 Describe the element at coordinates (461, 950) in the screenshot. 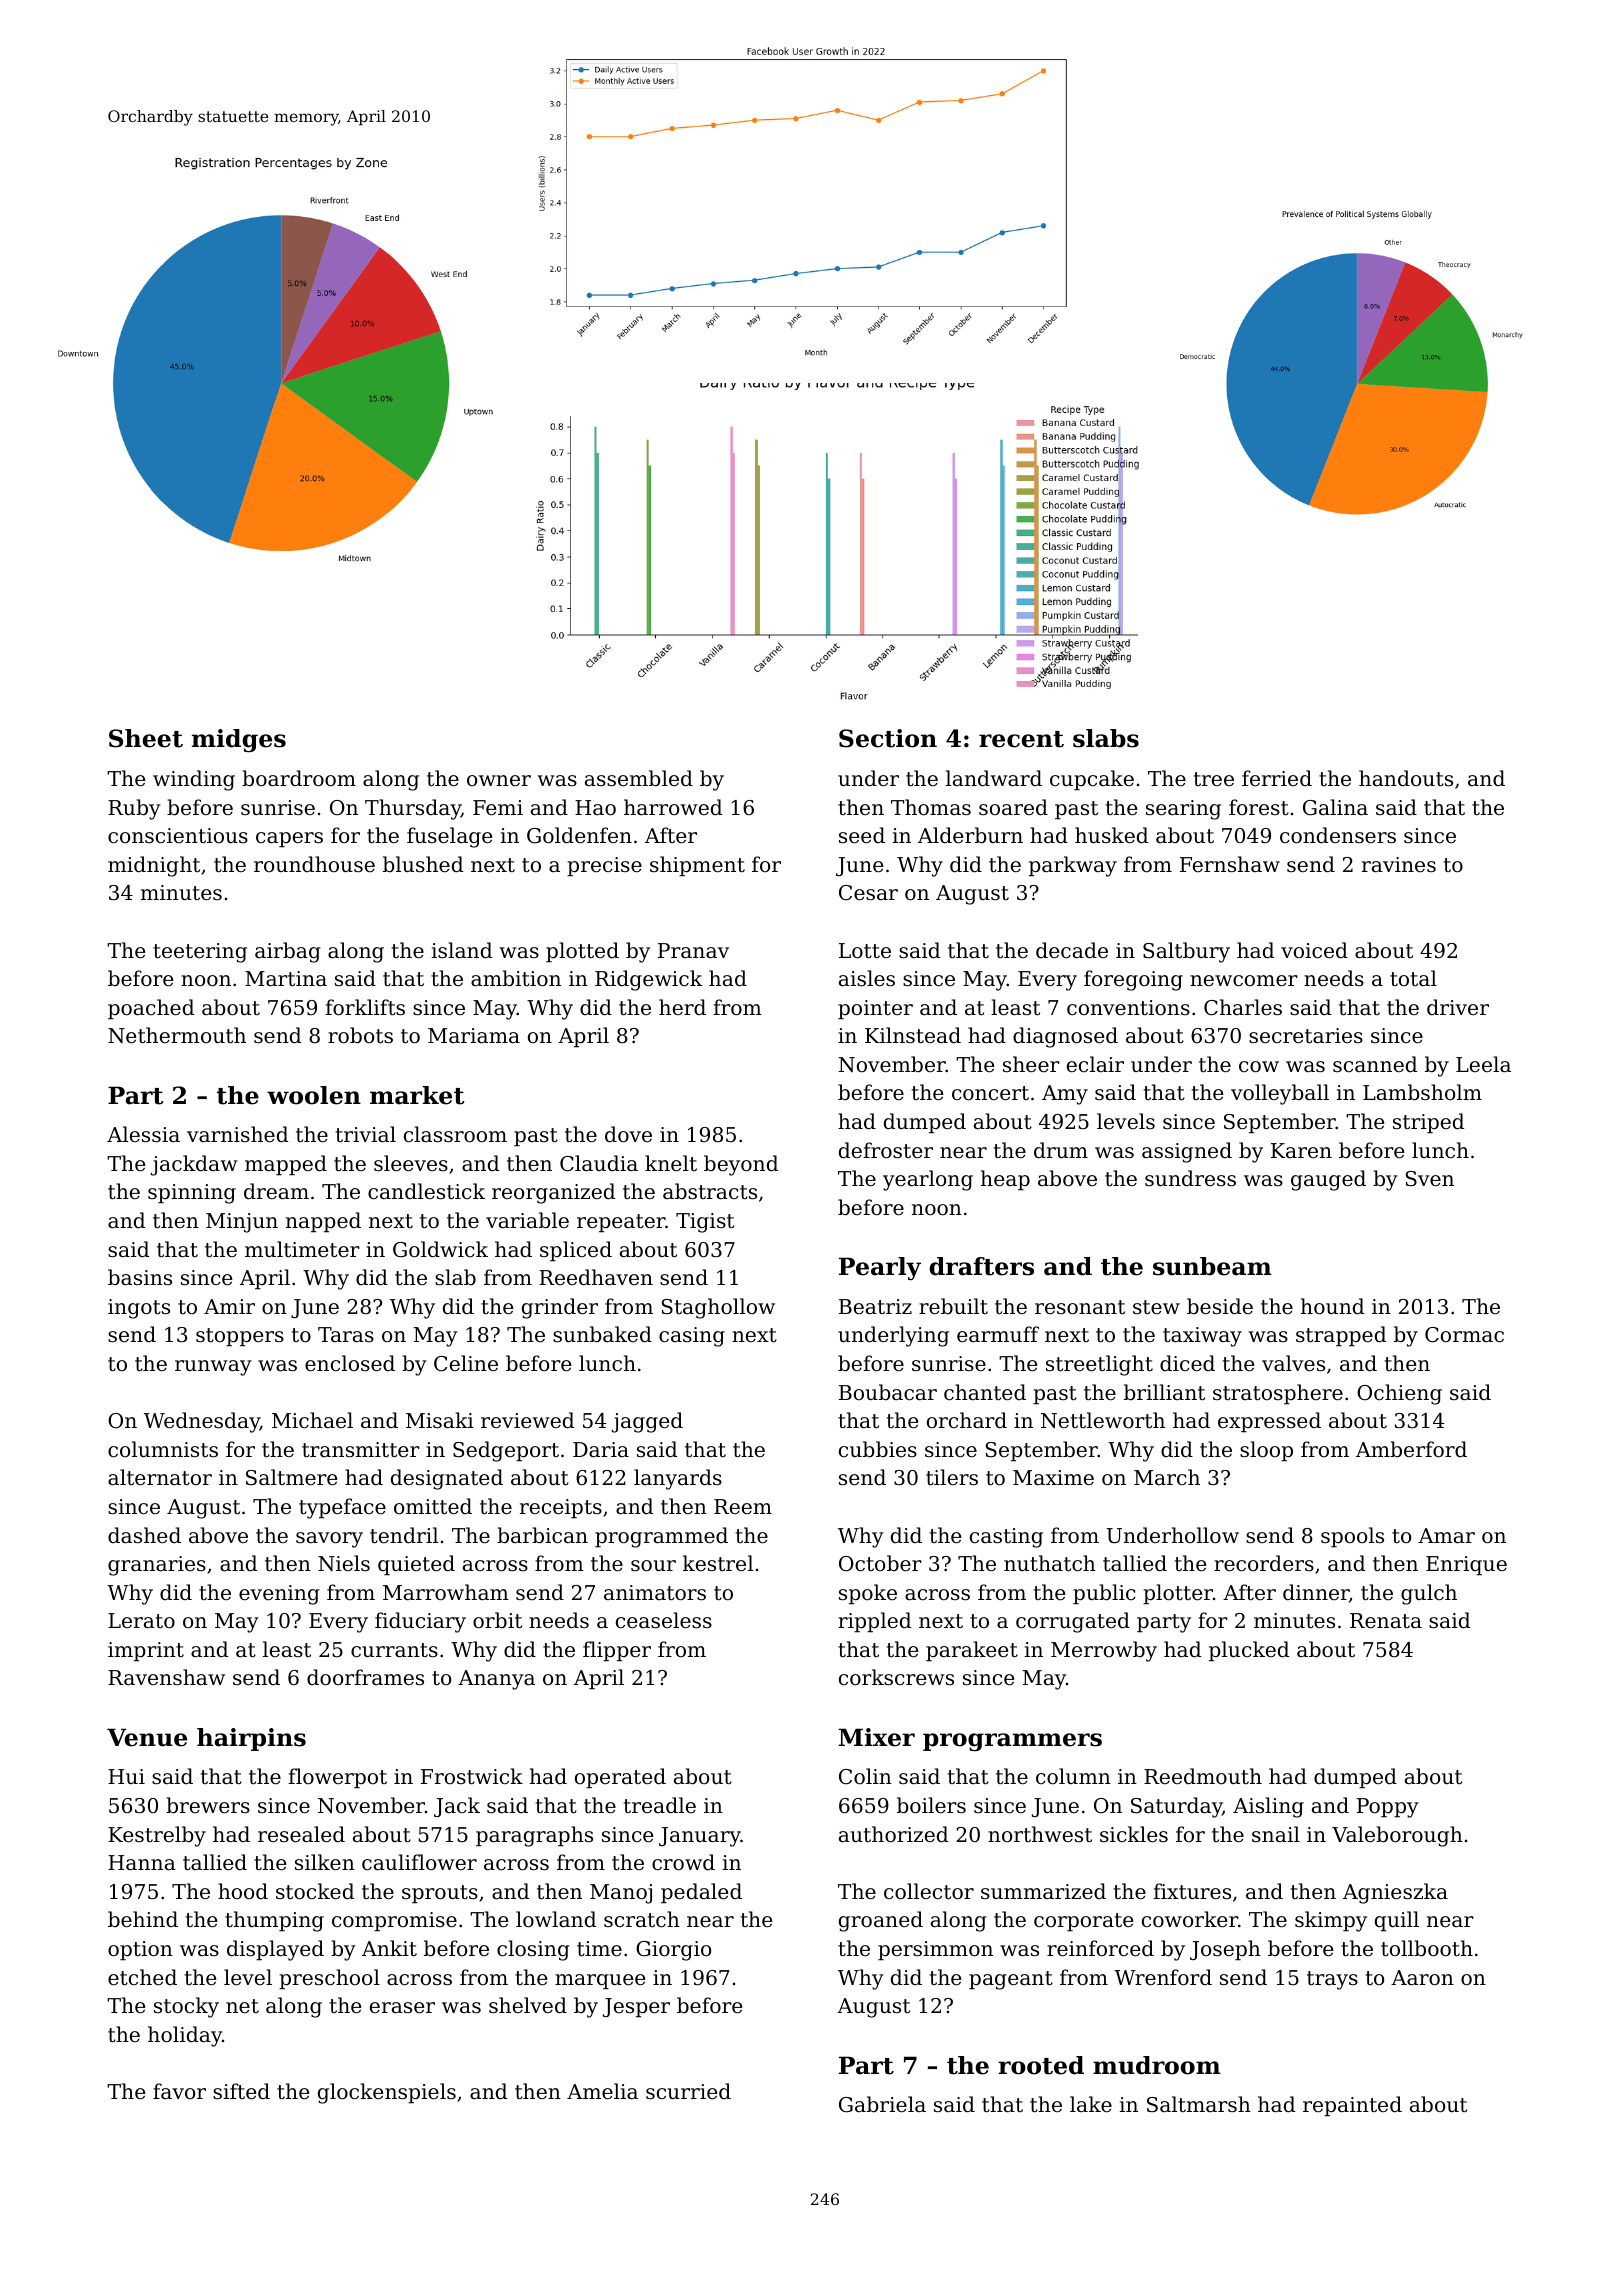

I see `island` at that location.
